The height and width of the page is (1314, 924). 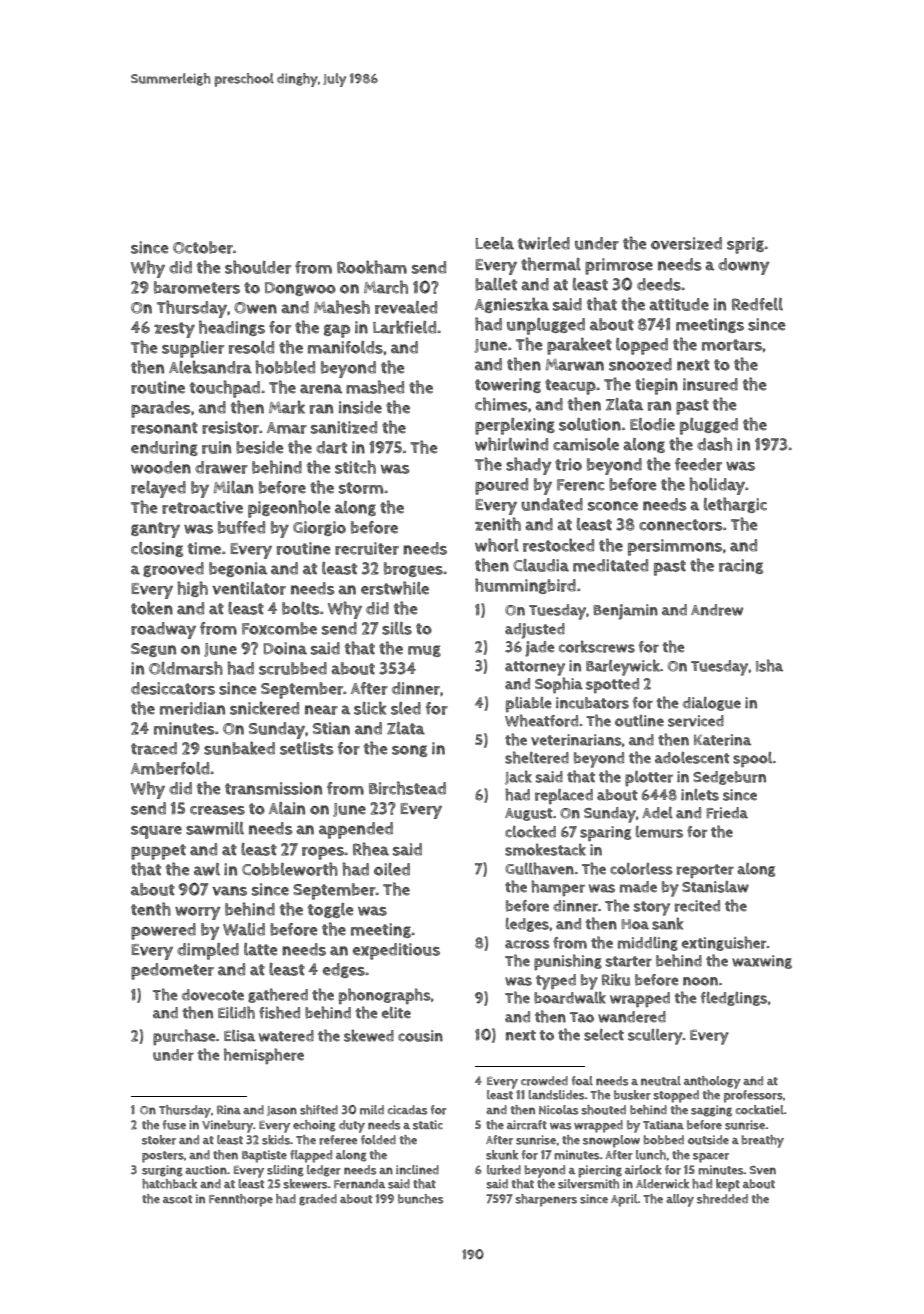 I want to click on grooved, so click(x=173, y=569).
